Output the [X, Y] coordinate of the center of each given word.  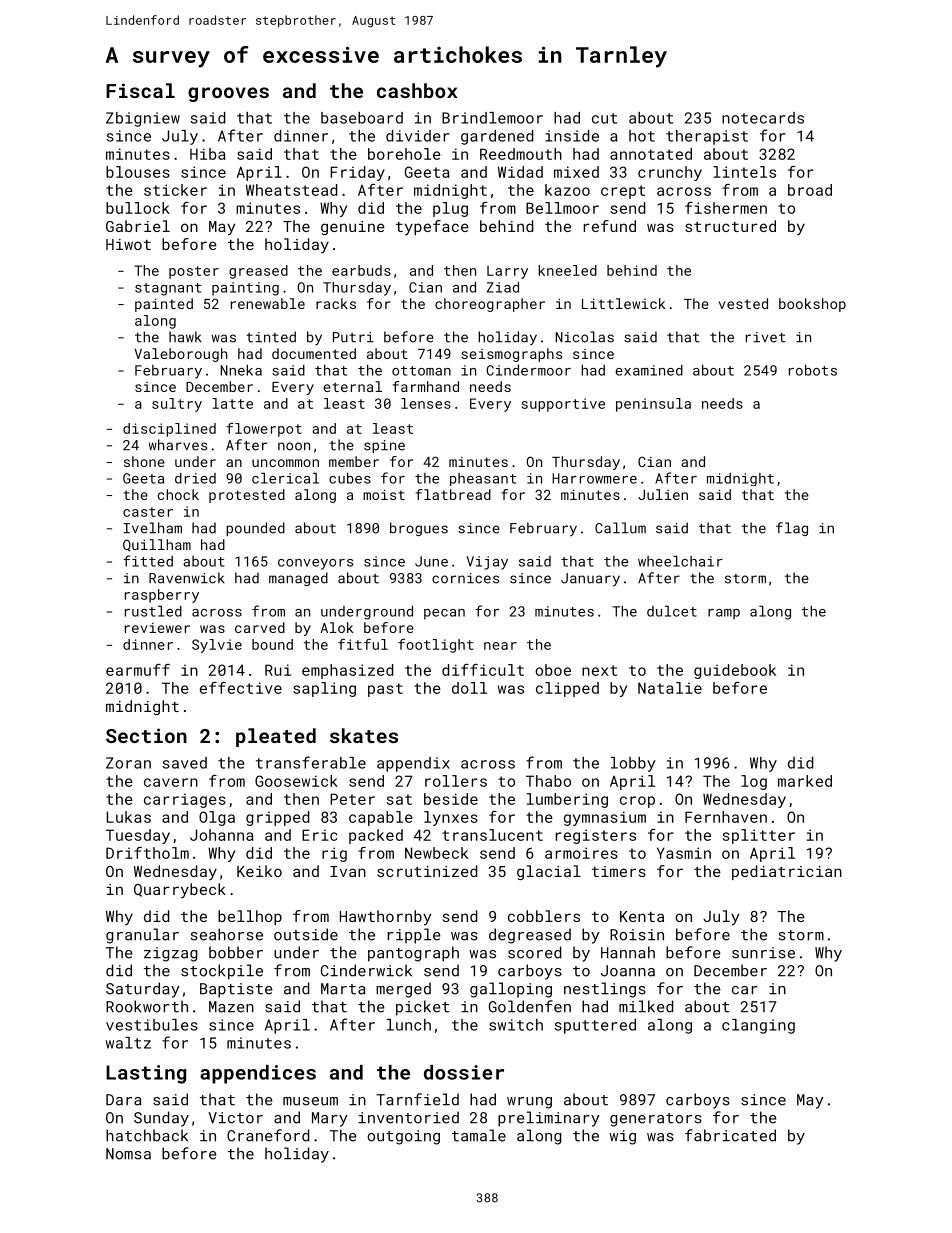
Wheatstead [291, 190]
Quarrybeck [180, 890]
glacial [549, 872]
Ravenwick [187, 578]
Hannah [628, 952]
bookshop [812, 305]
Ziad [503, 287]
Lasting [146, 1074]
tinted [271, 337]
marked [805, 781]
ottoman [421, 371]
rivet [766, 337]
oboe [553, 670]
